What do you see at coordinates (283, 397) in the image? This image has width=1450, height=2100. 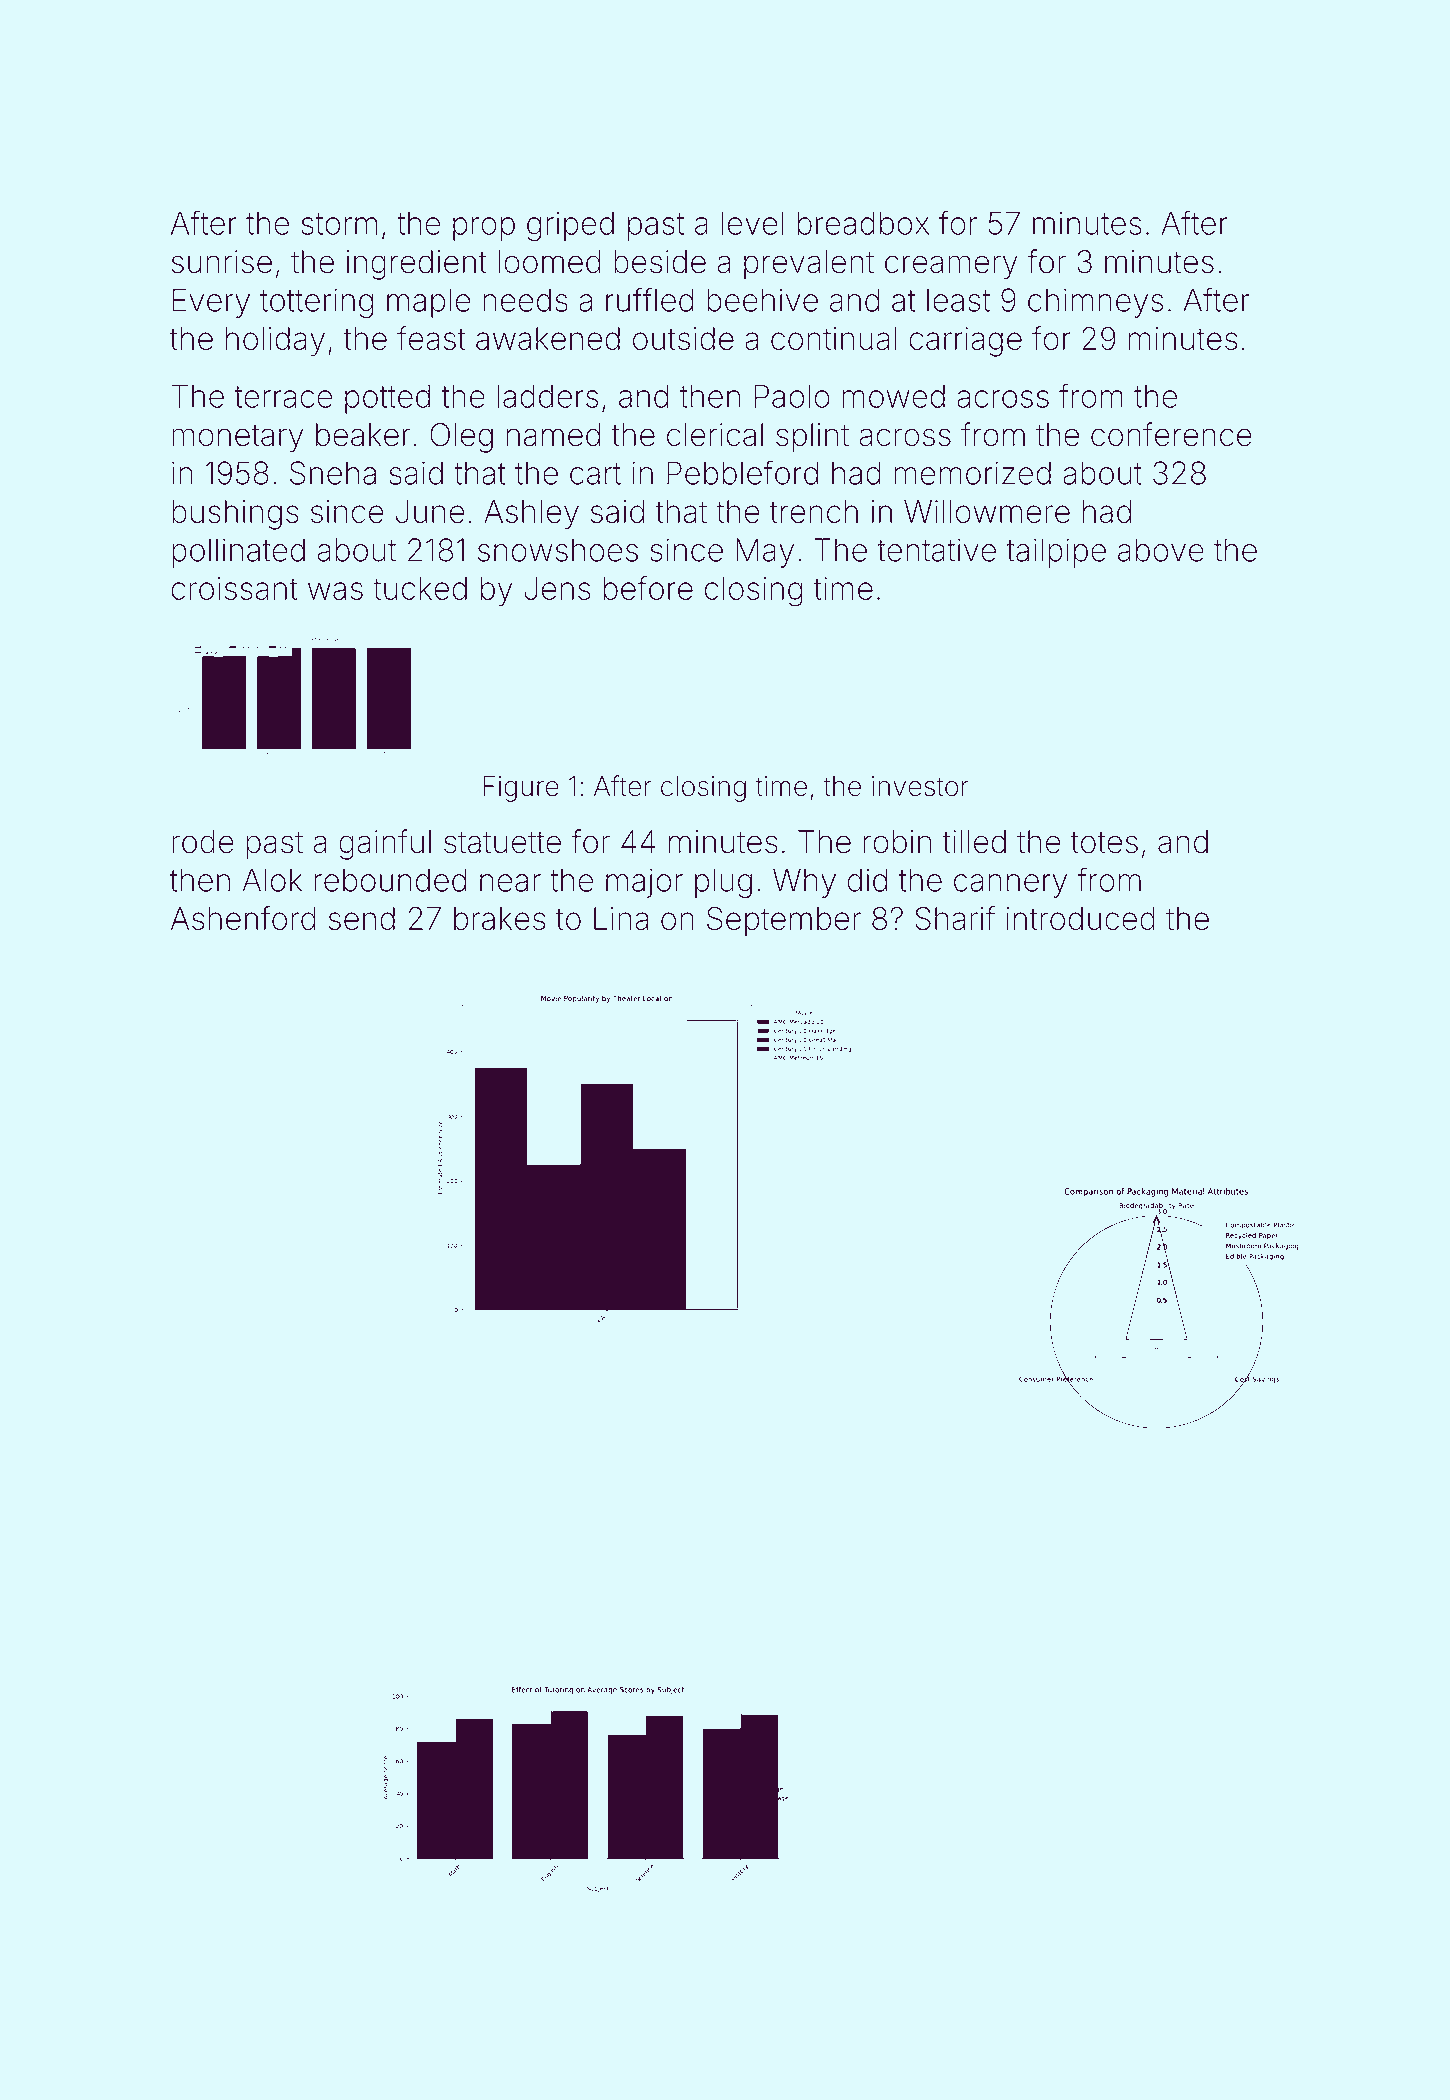 I see `terrace` at bounding box center [283, 397].
